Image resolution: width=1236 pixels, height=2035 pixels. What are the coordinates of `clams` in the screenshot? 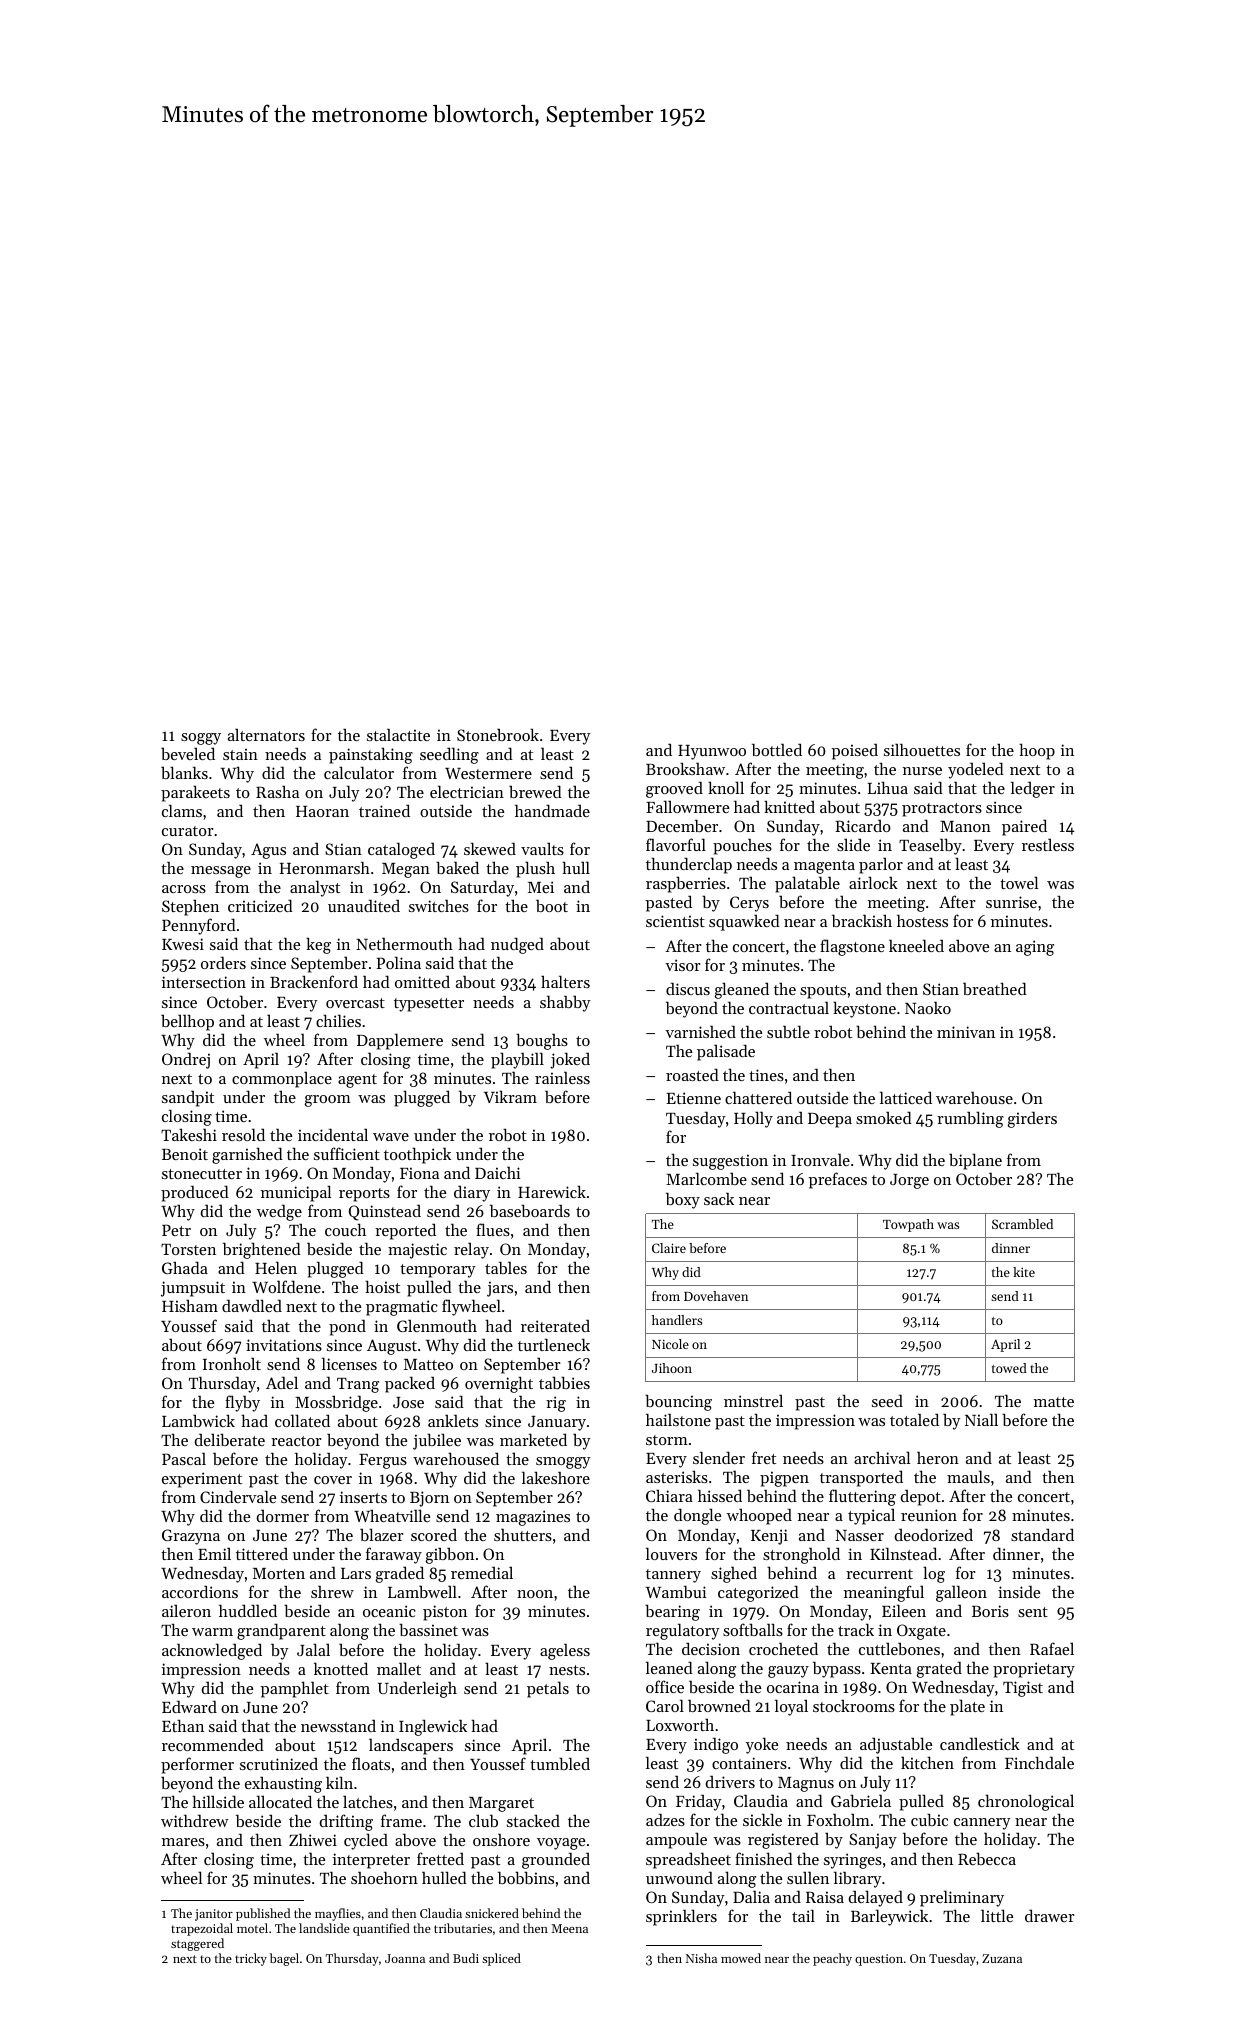 It's located at (182, 810).
